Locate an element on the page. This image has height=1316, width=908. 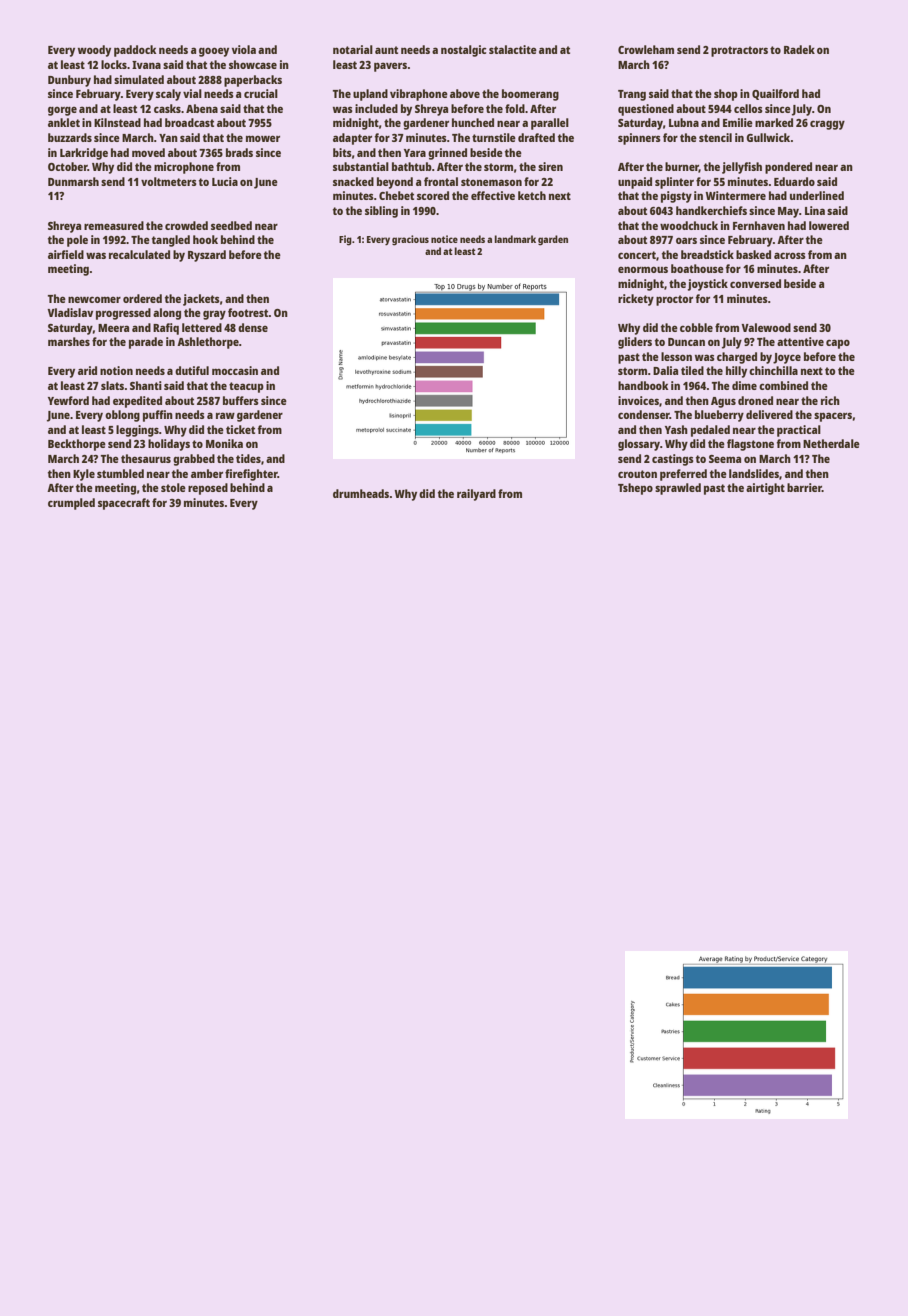
enormous is located at coordinates (643, 269).
